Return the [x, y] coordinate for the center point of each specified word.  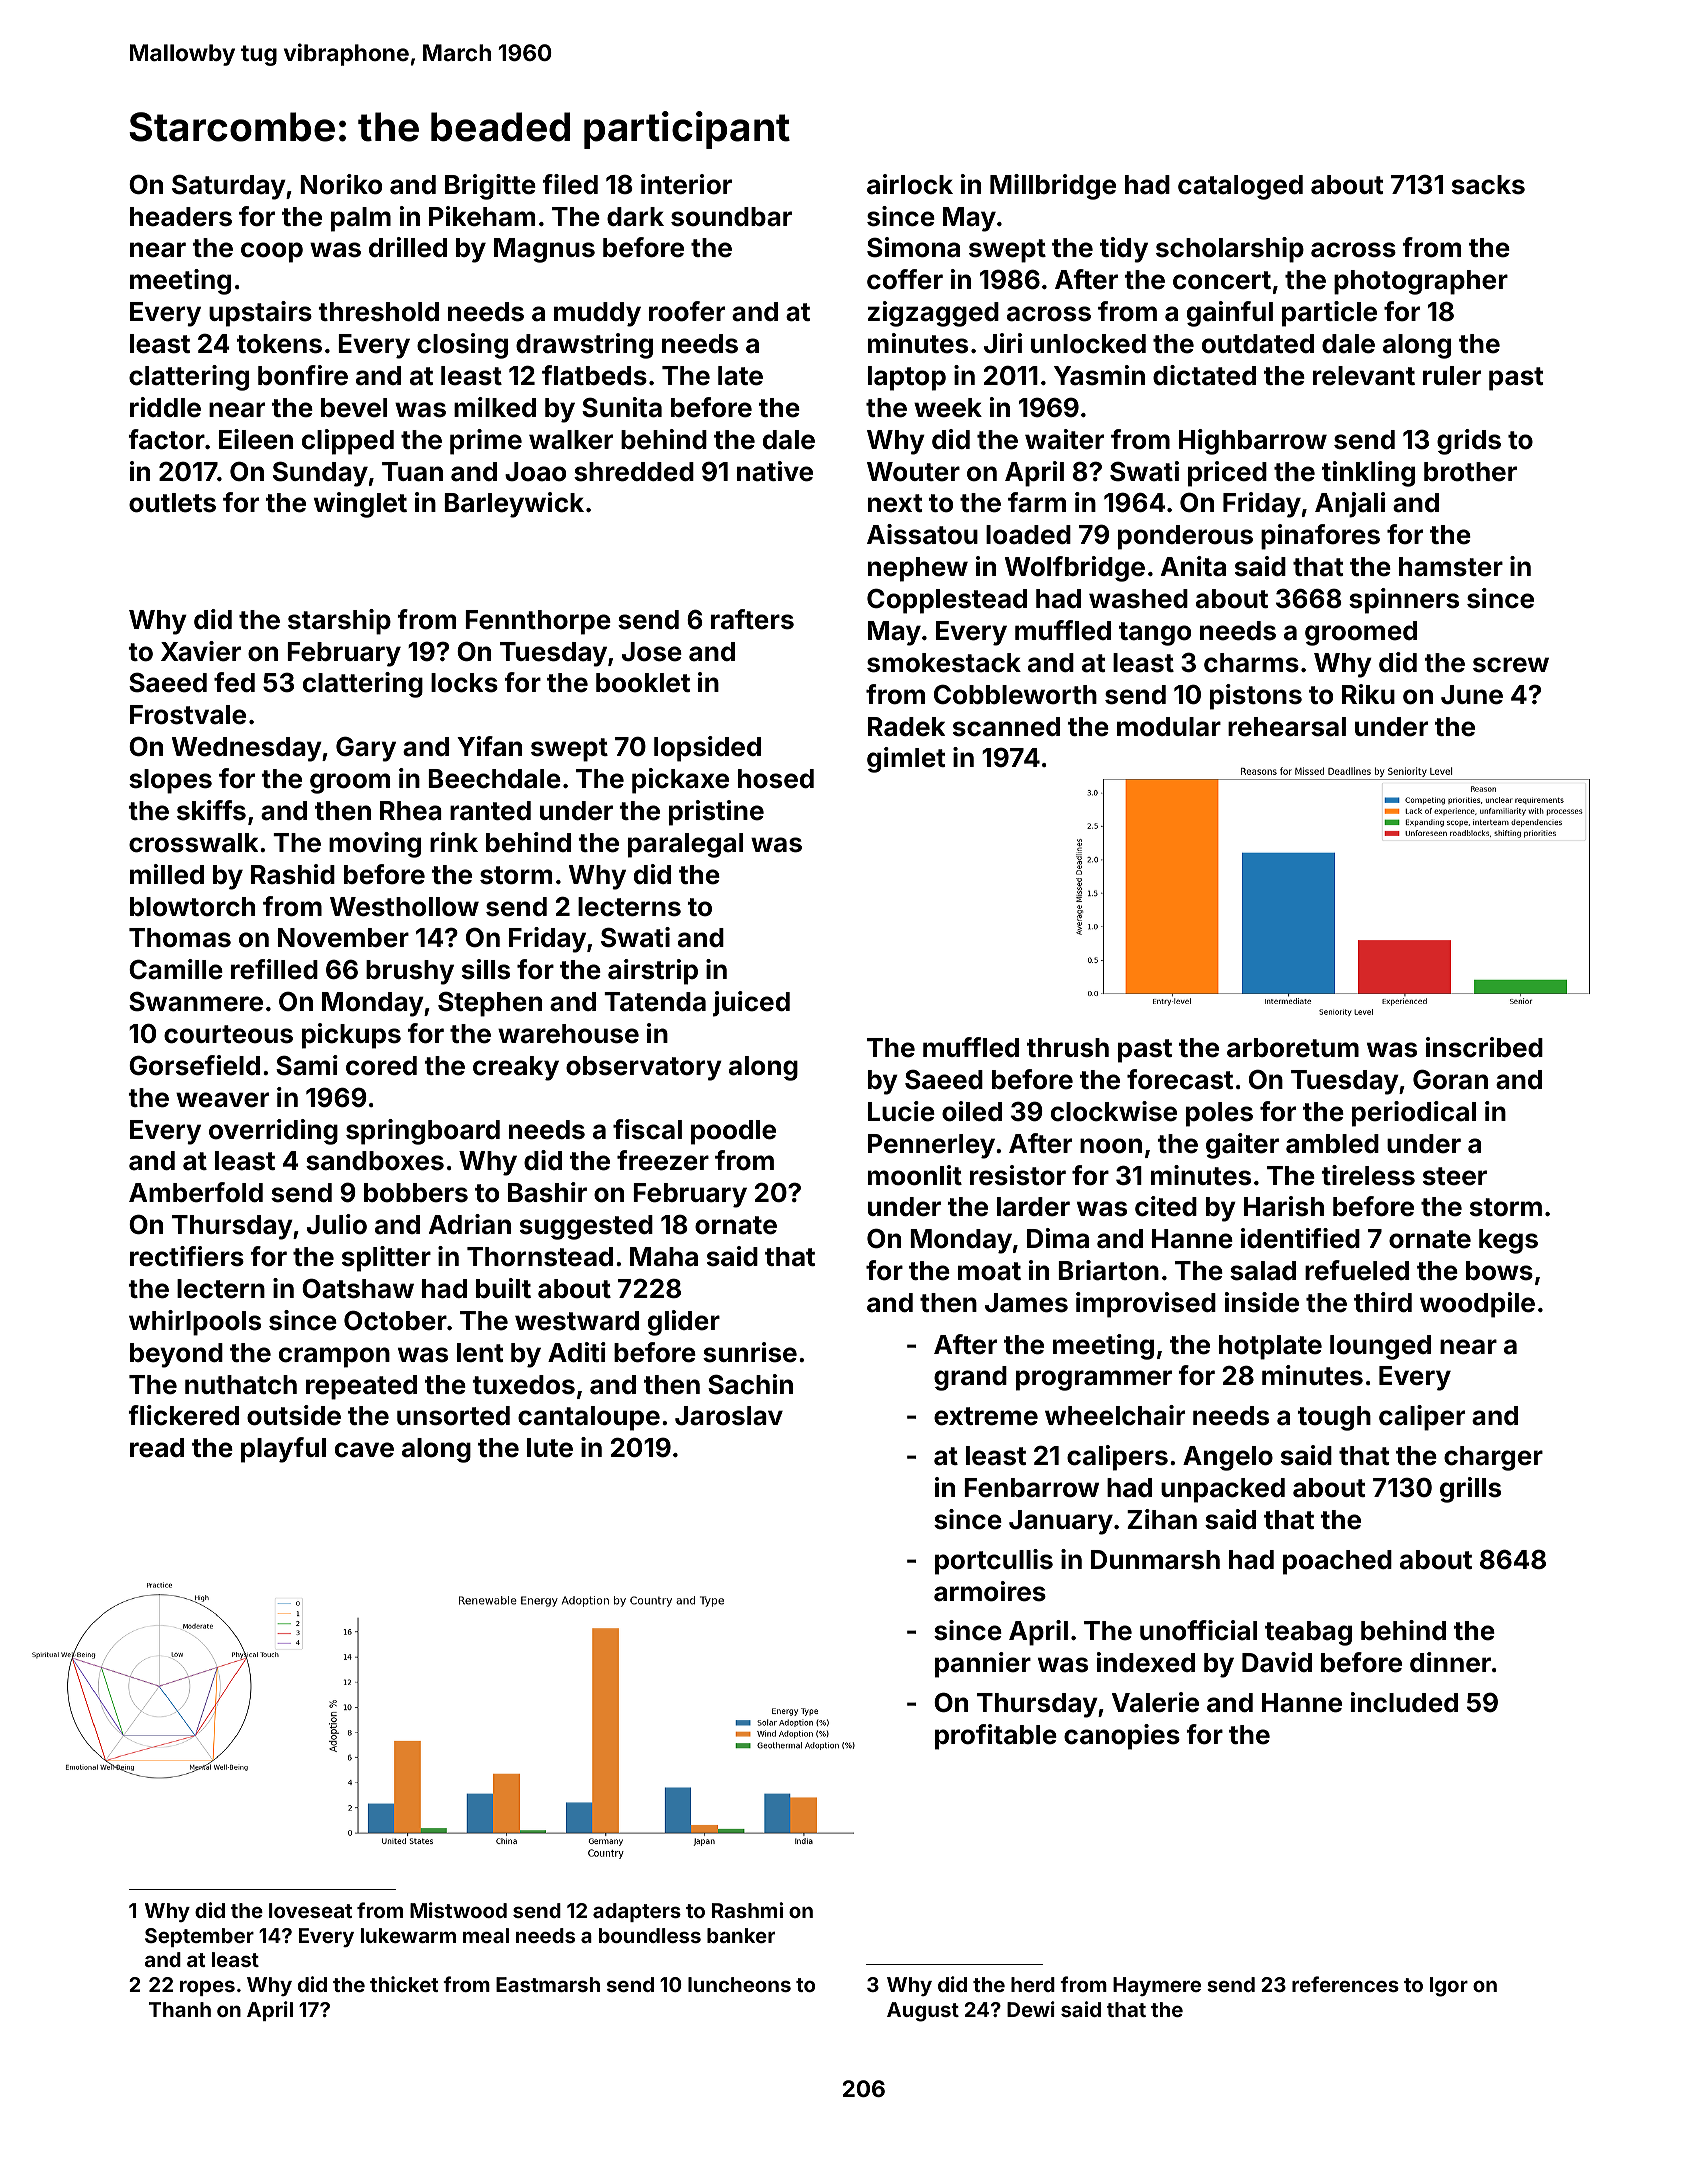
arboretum [1293, 1048]
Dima [1058, 1238]
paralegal [685, 845]
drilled [408, 247]
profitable [996, 1737]
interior [686, 184]
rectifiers [187, 1256]
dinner [1450, 1662]
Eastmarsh [548, 1984]
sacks [1488, 185]
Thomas [180, 938]
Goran [1450, 1079]
